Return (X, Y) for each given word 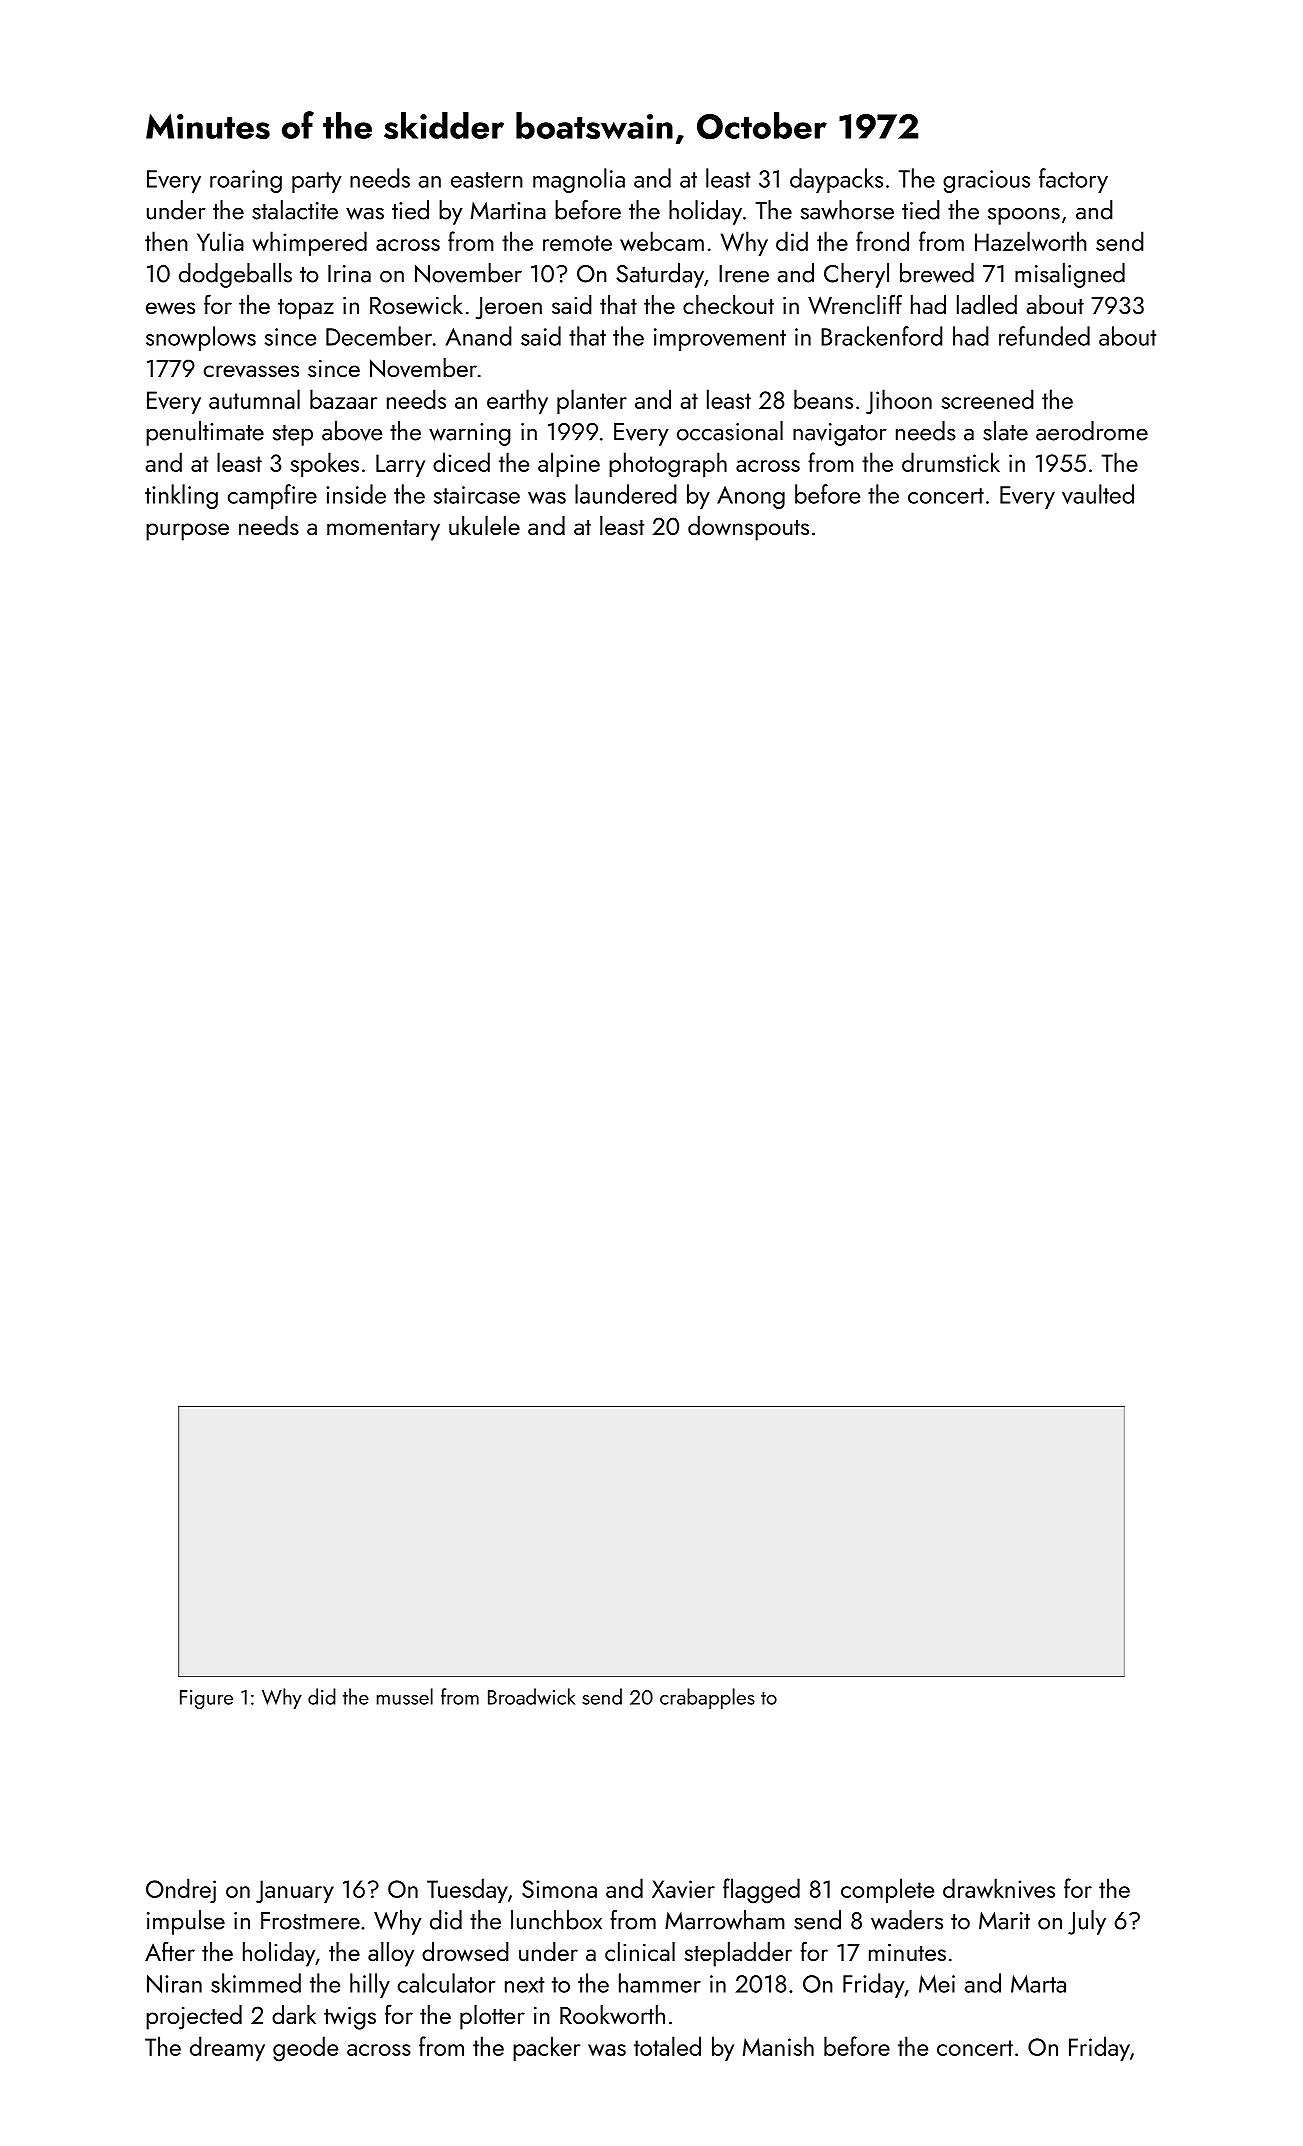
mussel (405, 1696)
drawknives (999, 1888)
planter (592, 401)
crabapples (707, 1698)
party (317, 182)
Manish (778, 2046)
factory (1073, 180)
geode (305, 2049)
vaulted (1098, 494)
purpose (187, 532)
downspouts (748, 528)
